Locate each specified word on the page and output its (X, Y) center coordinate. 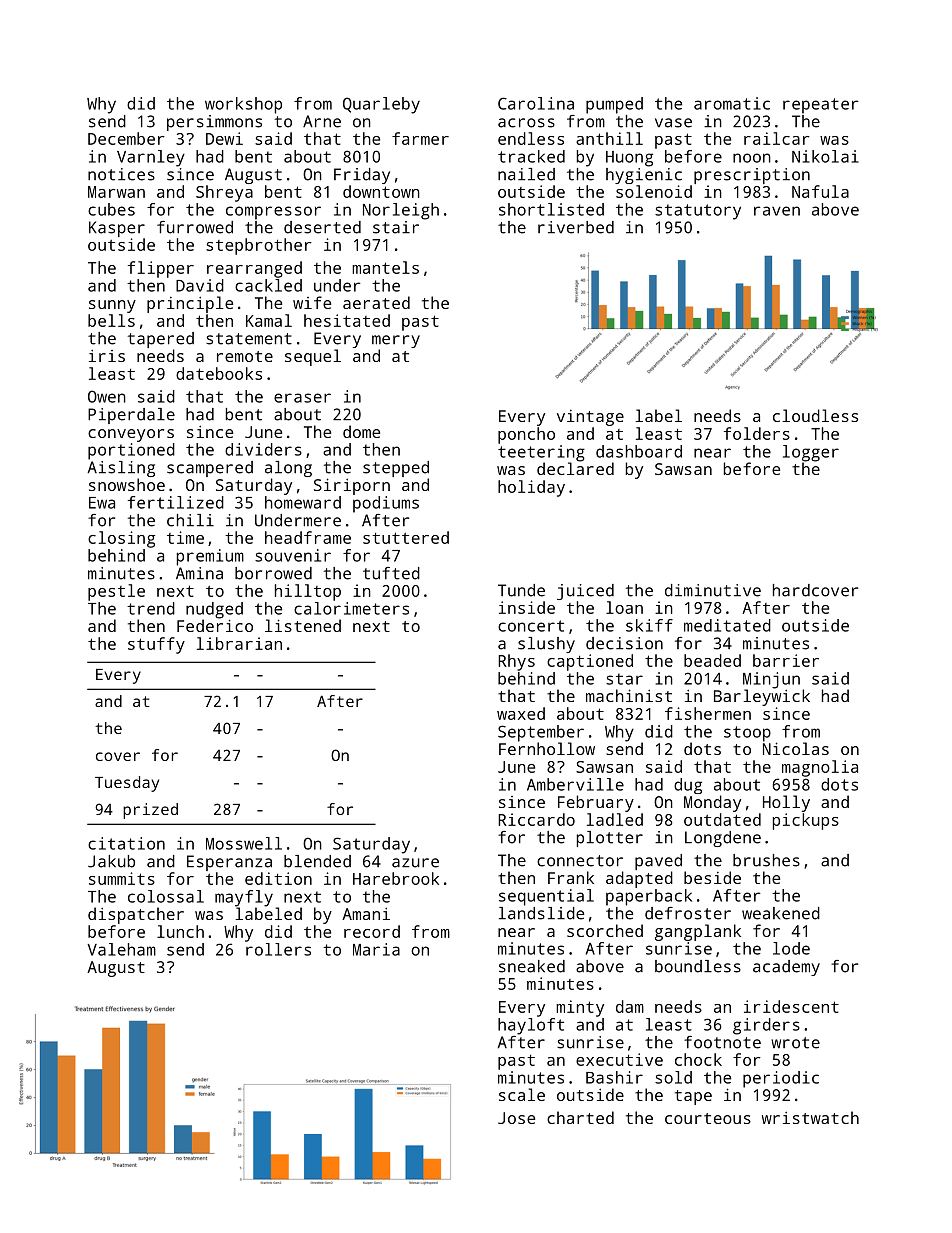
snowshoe (127, 484)
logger (811, 453)
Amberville (575, 784)
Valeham (121, 949)
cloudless (815, 415)
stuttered (406, 537)
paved (658, 862)
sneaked (532, 966)
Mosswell (244, 843)
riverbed (576, 227)
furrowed (195, 227)
